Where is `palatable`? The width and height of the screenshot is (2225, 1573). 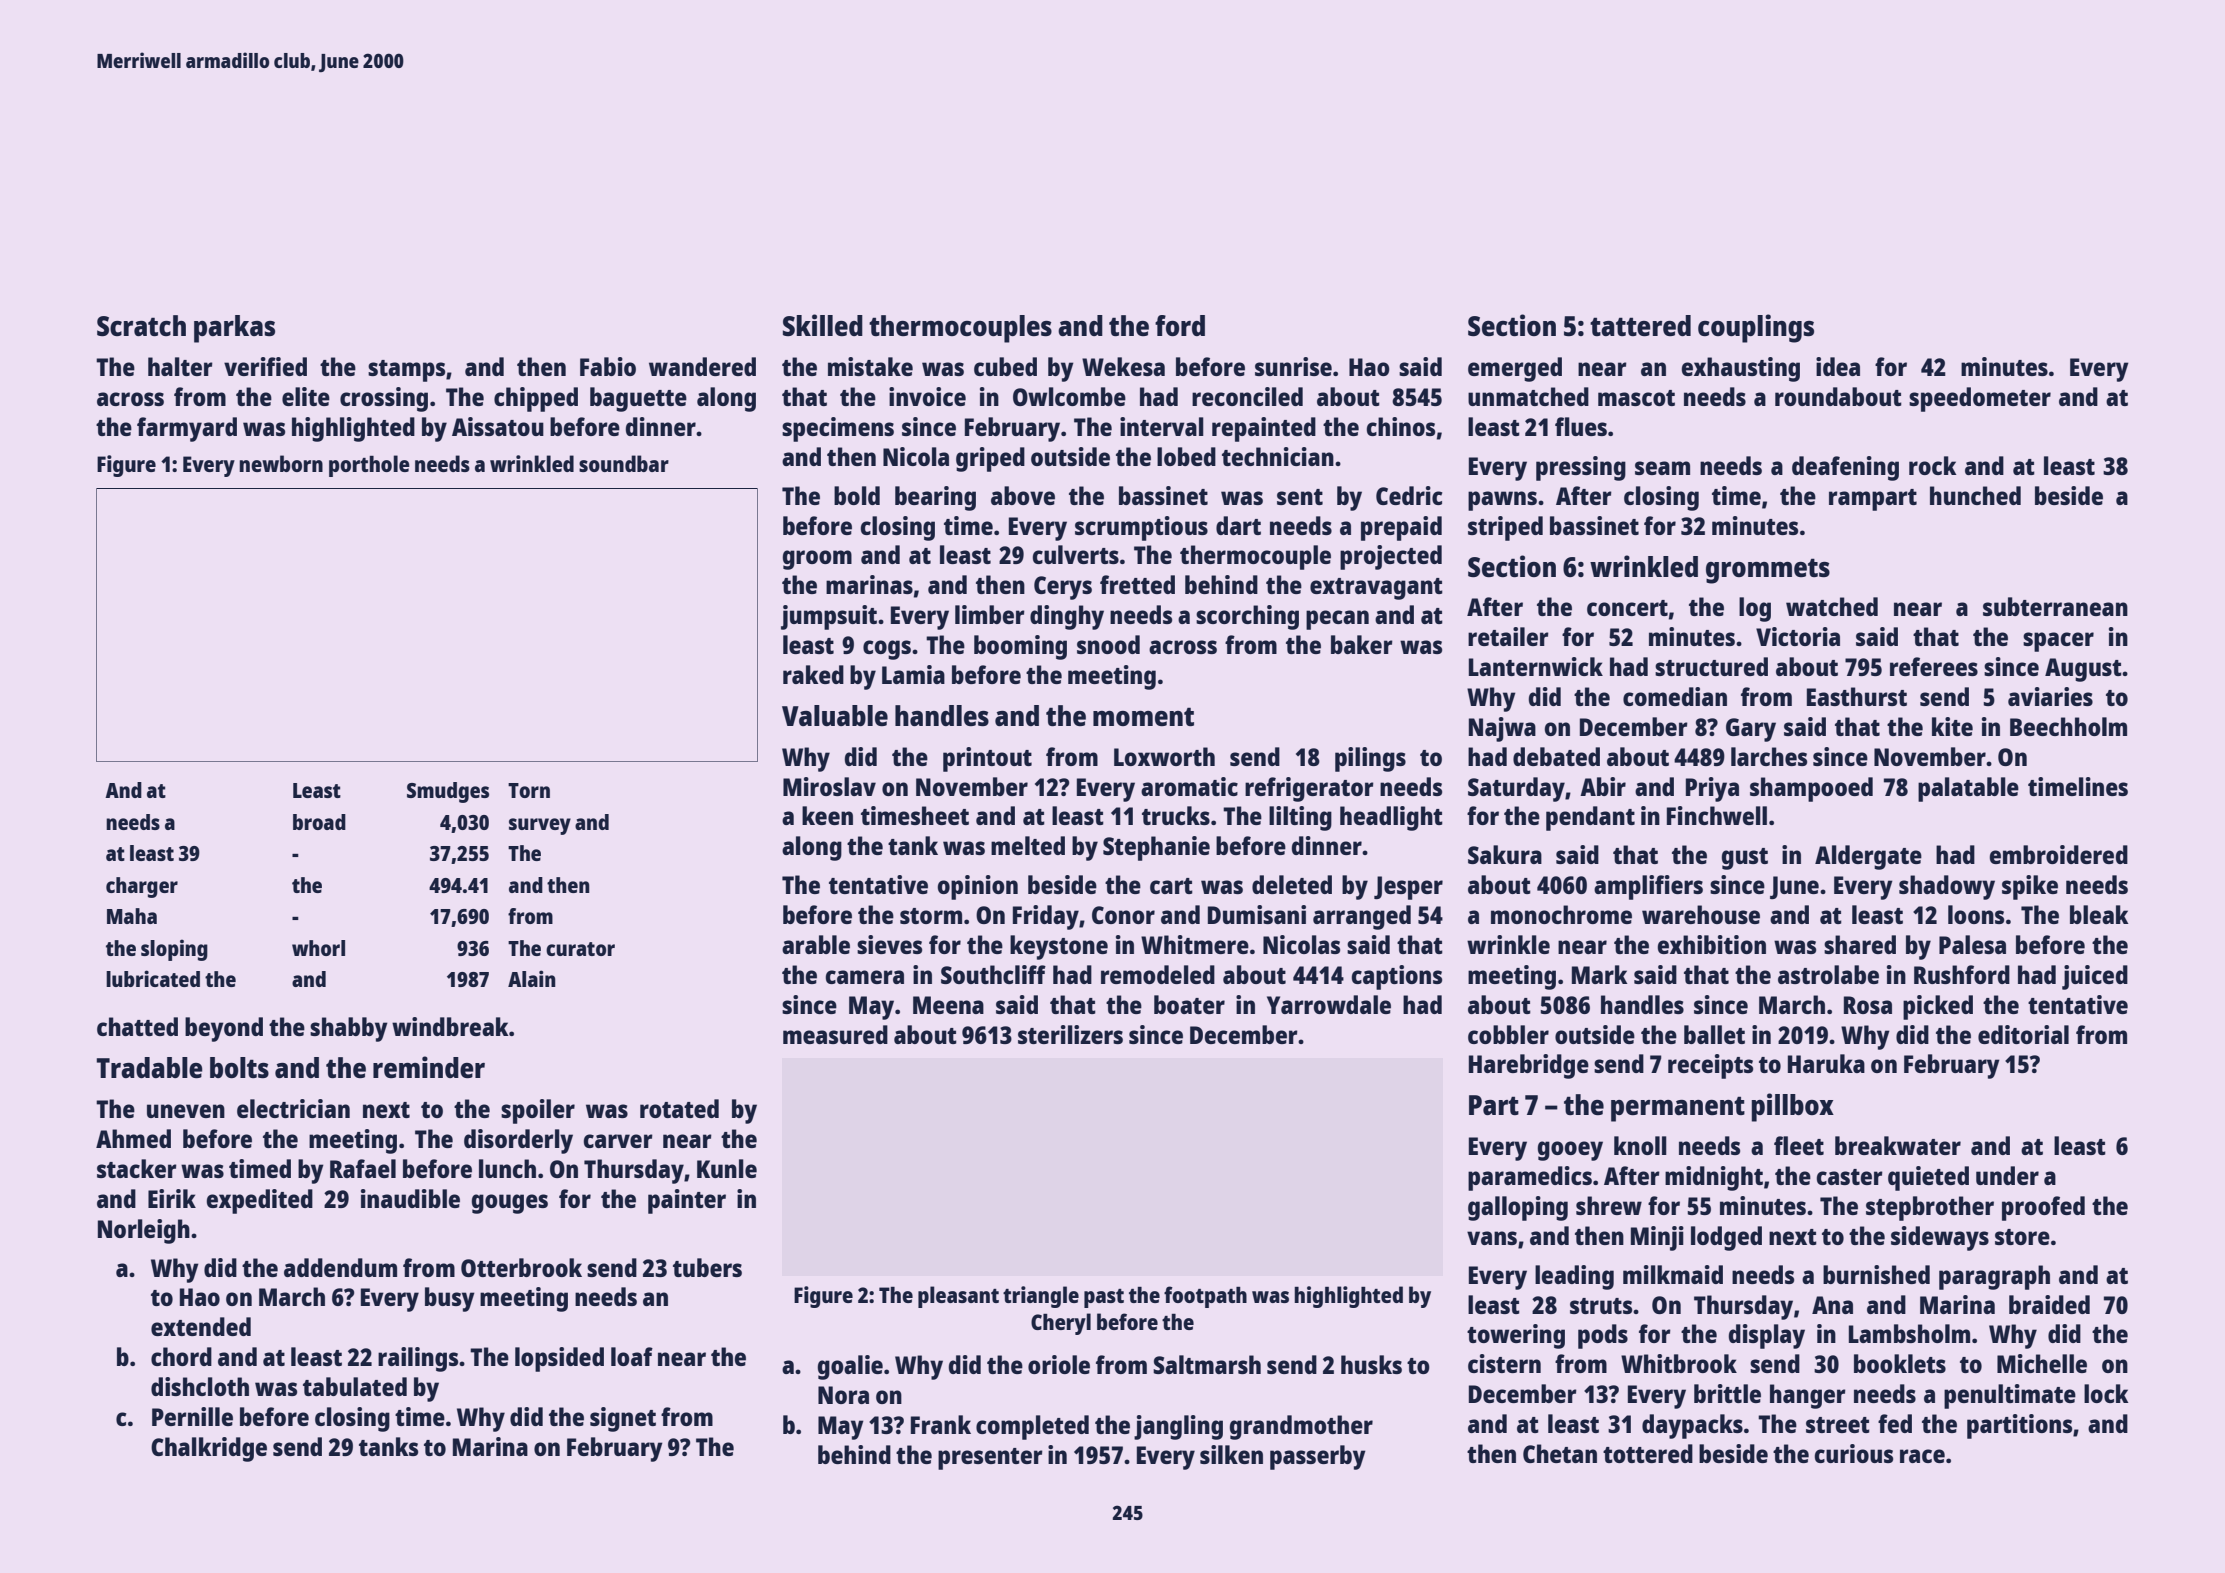 palatable is located at coordinates (1968, 789).
